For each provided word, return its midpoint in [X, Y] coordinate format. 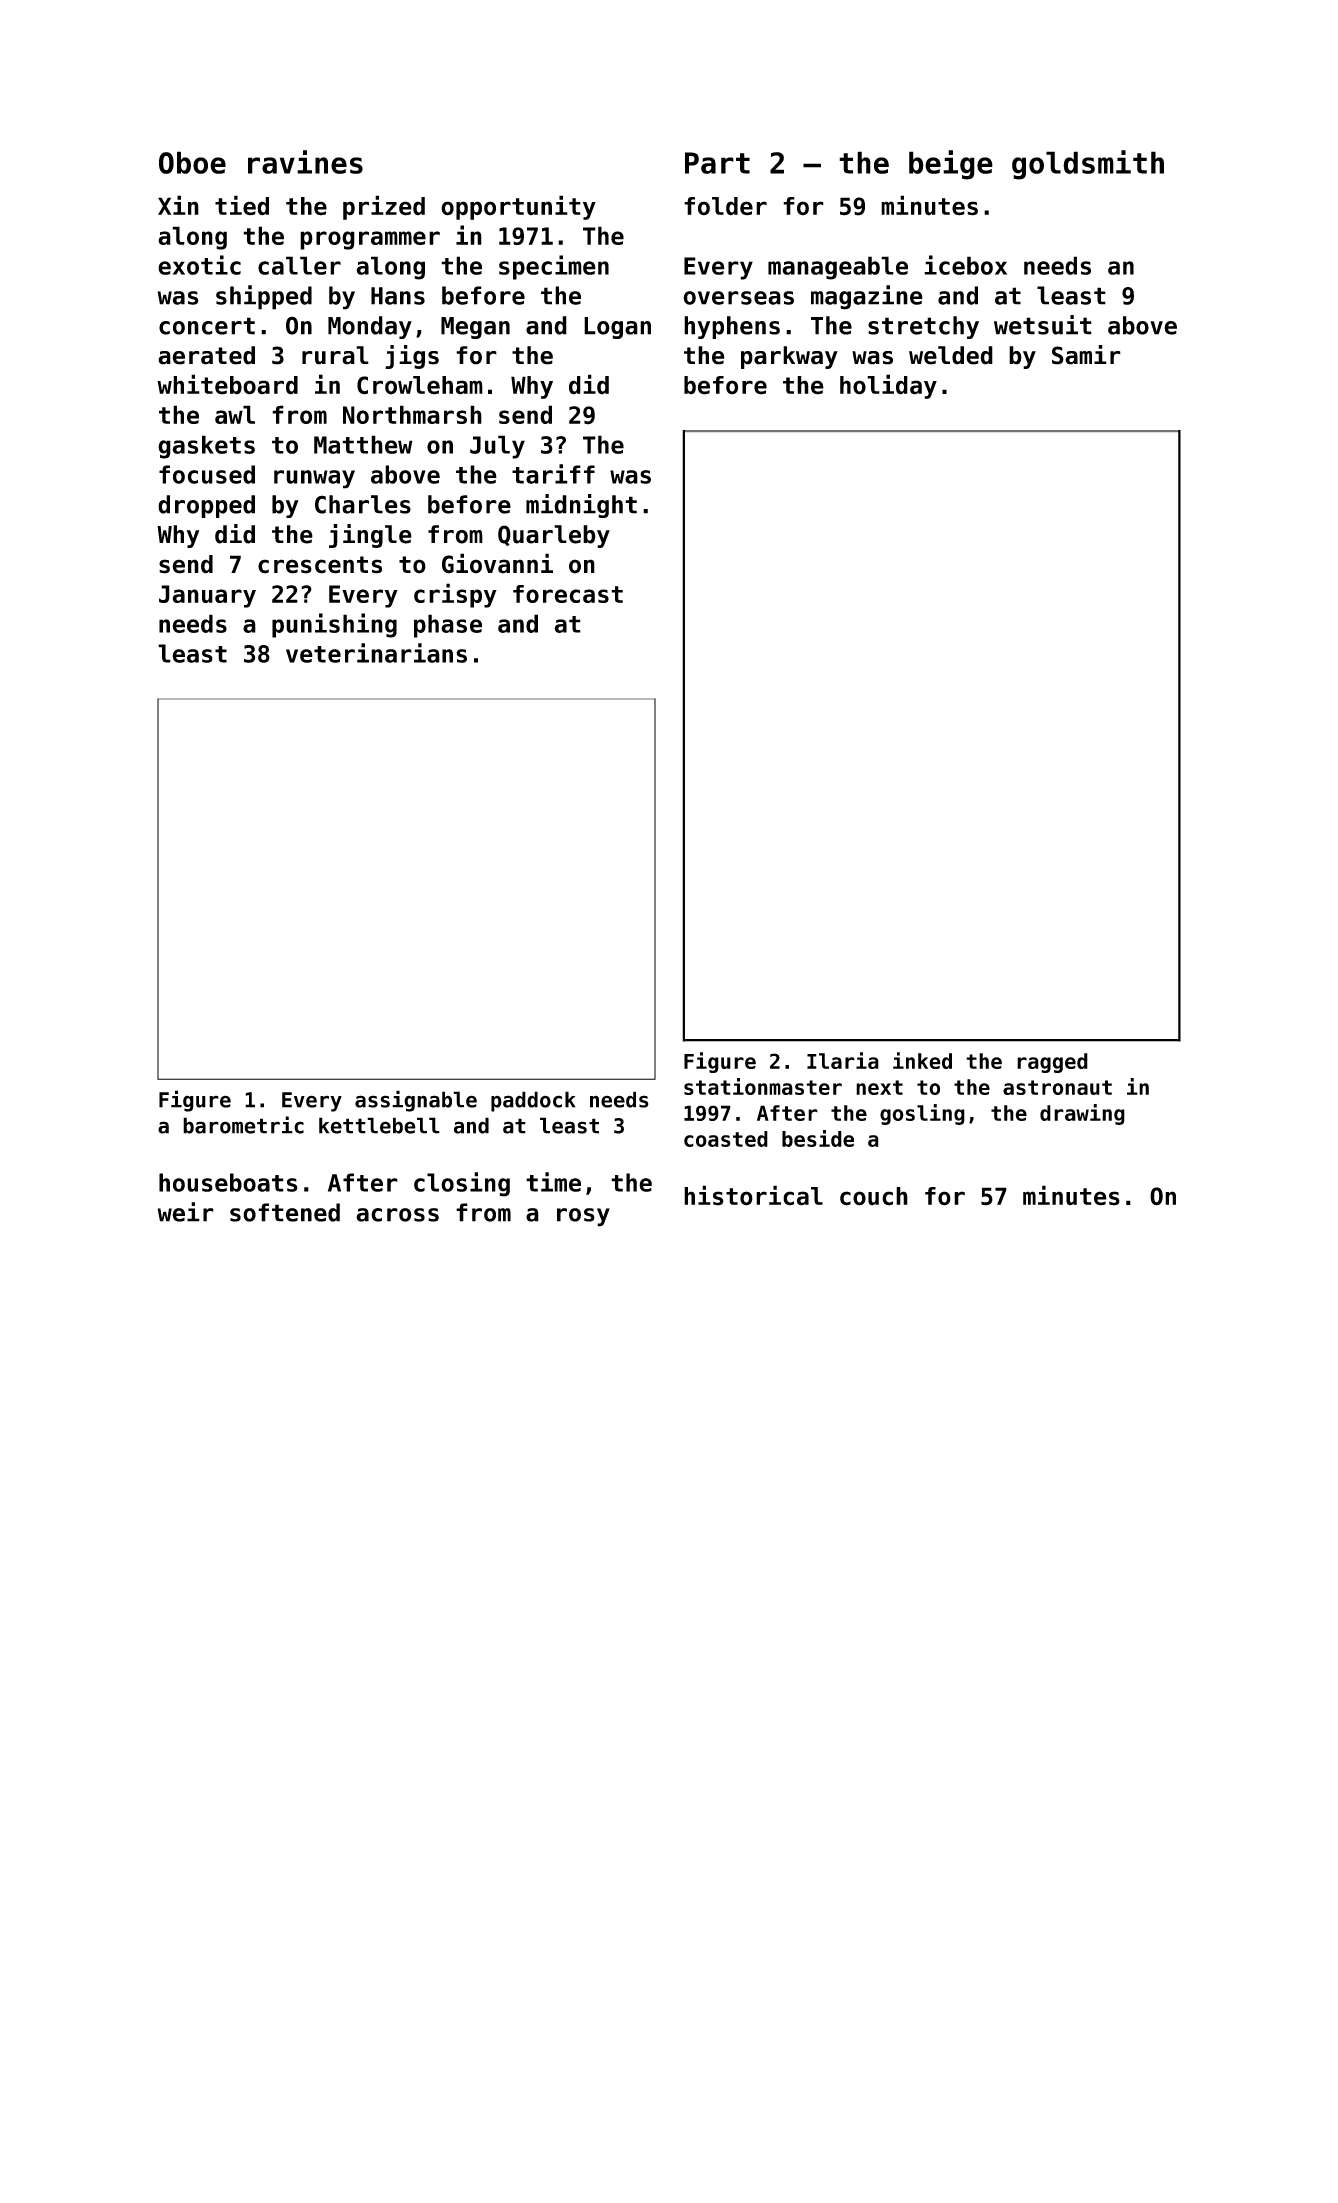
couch [874, 1196]
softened [285, 1212]
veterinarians [376, 653]
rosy [583, 1217]
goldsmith [1088, 165]
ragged [1052, 1063]
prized [384, 207]
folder [725, 206]
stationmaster [763, 1086]
